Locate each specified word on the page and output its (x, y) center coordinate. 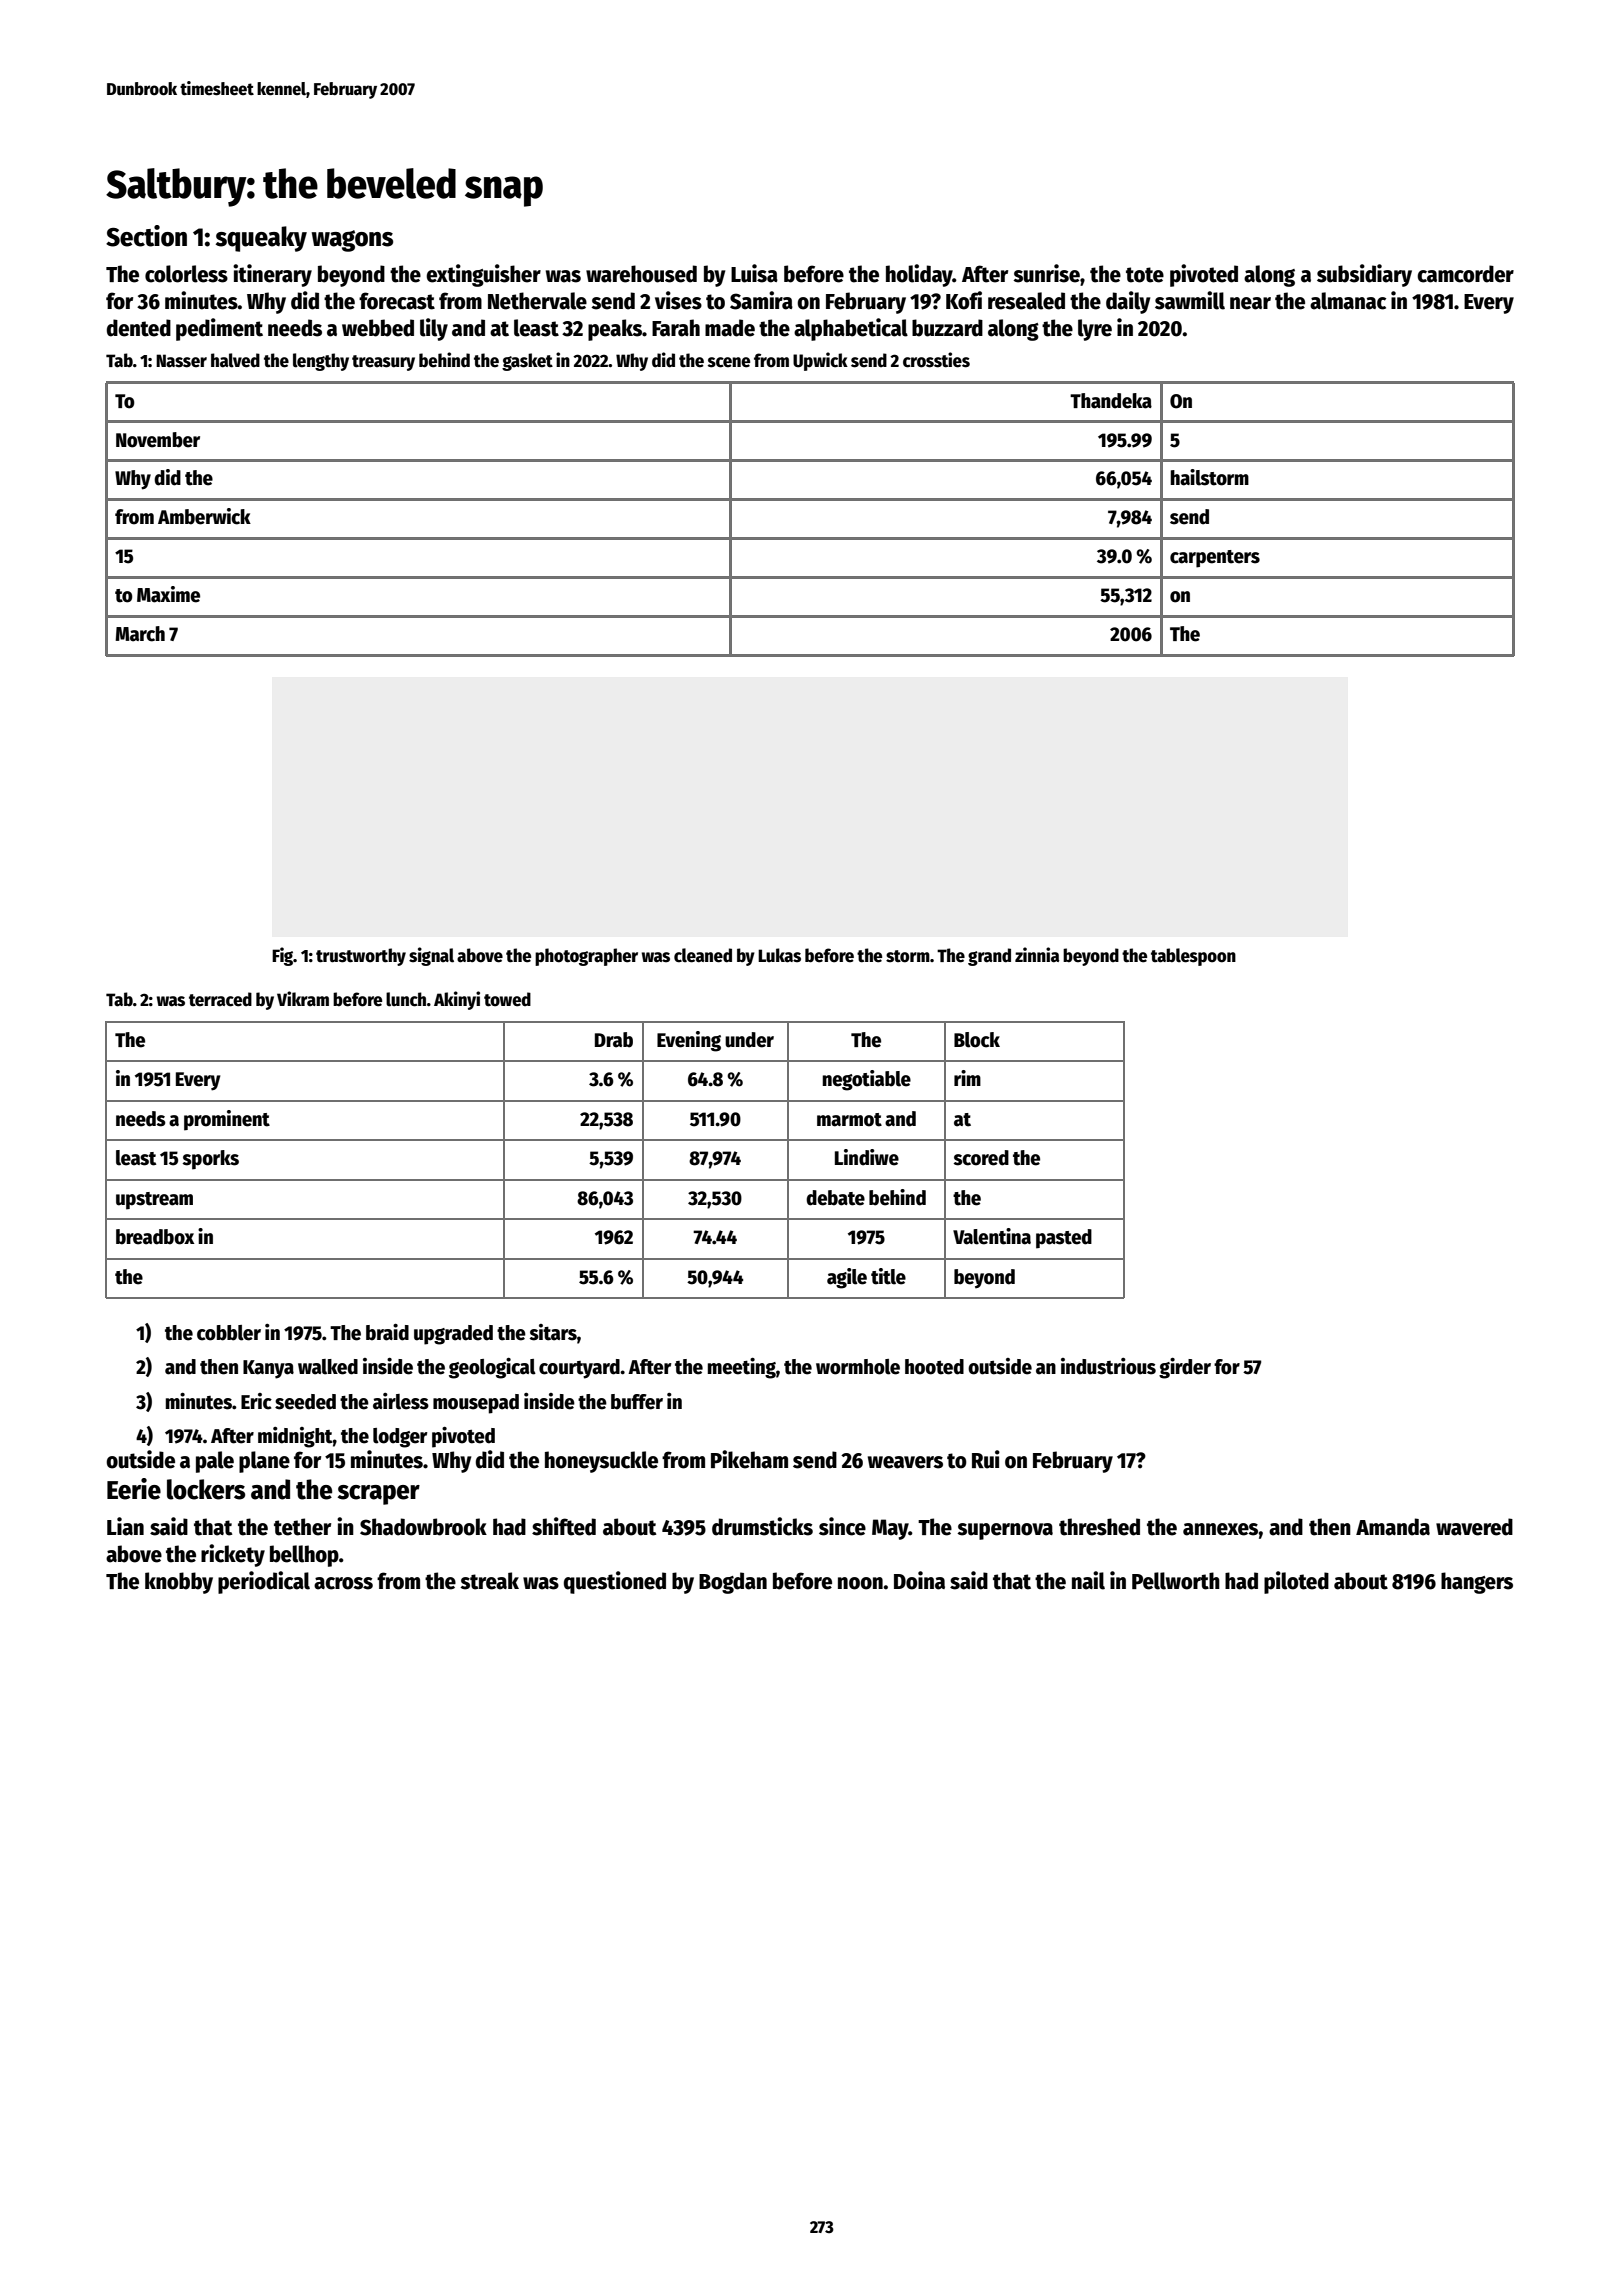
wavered (1474, 1527)
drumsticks (762, 1526)
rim (967, 1078)
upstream (154, 1201)
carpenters (1215, 559)
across (343, 1583)
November (158, 440)
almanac (1348, 301)
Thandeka (1111, 401)
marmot (849, 1120)
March (140, 634)
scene (729, 362)
